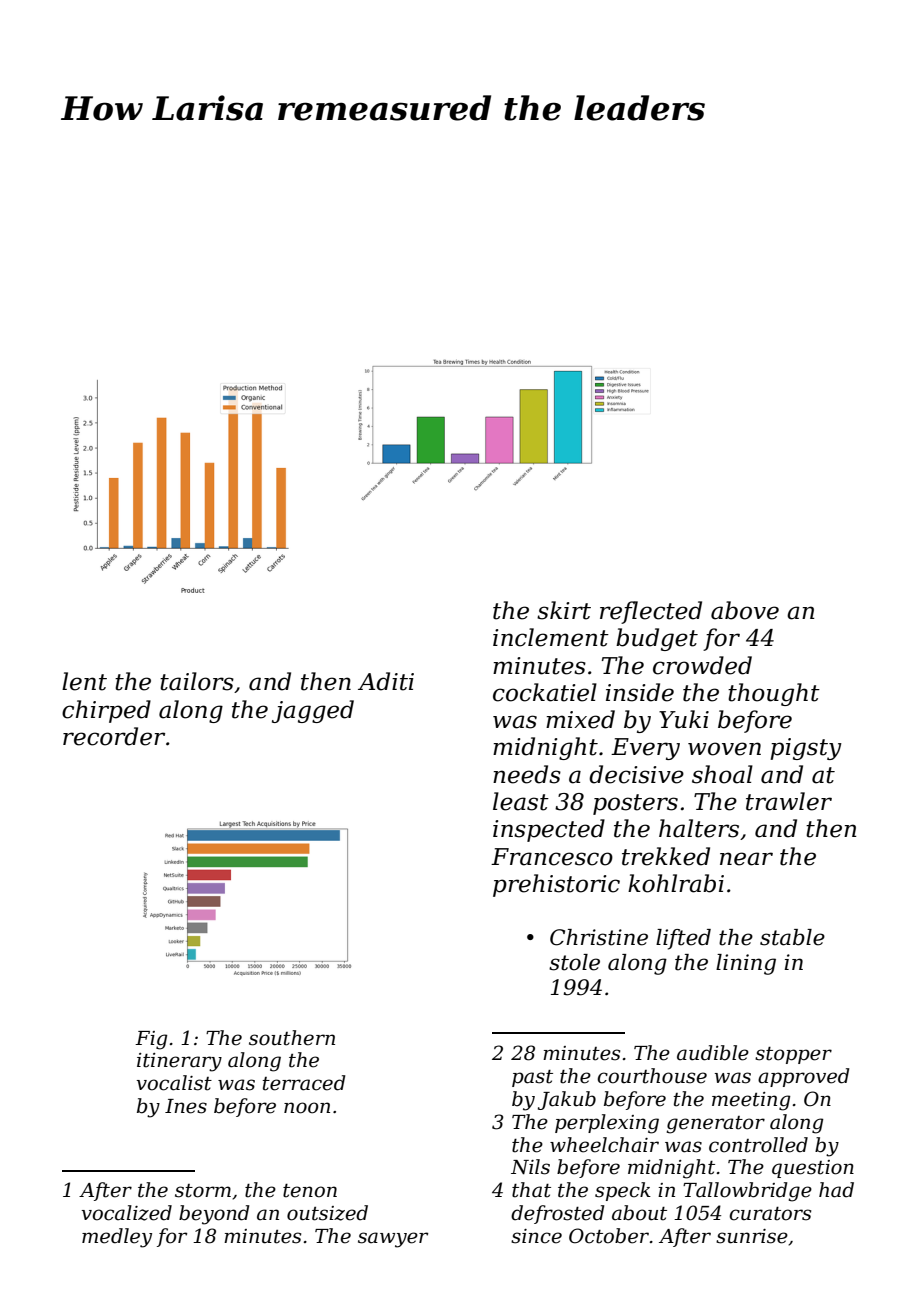 The image size is (924, 1311). Describe the element at coordinates (179, 1062) in the screenshot. I see `itinerary` at that location.
